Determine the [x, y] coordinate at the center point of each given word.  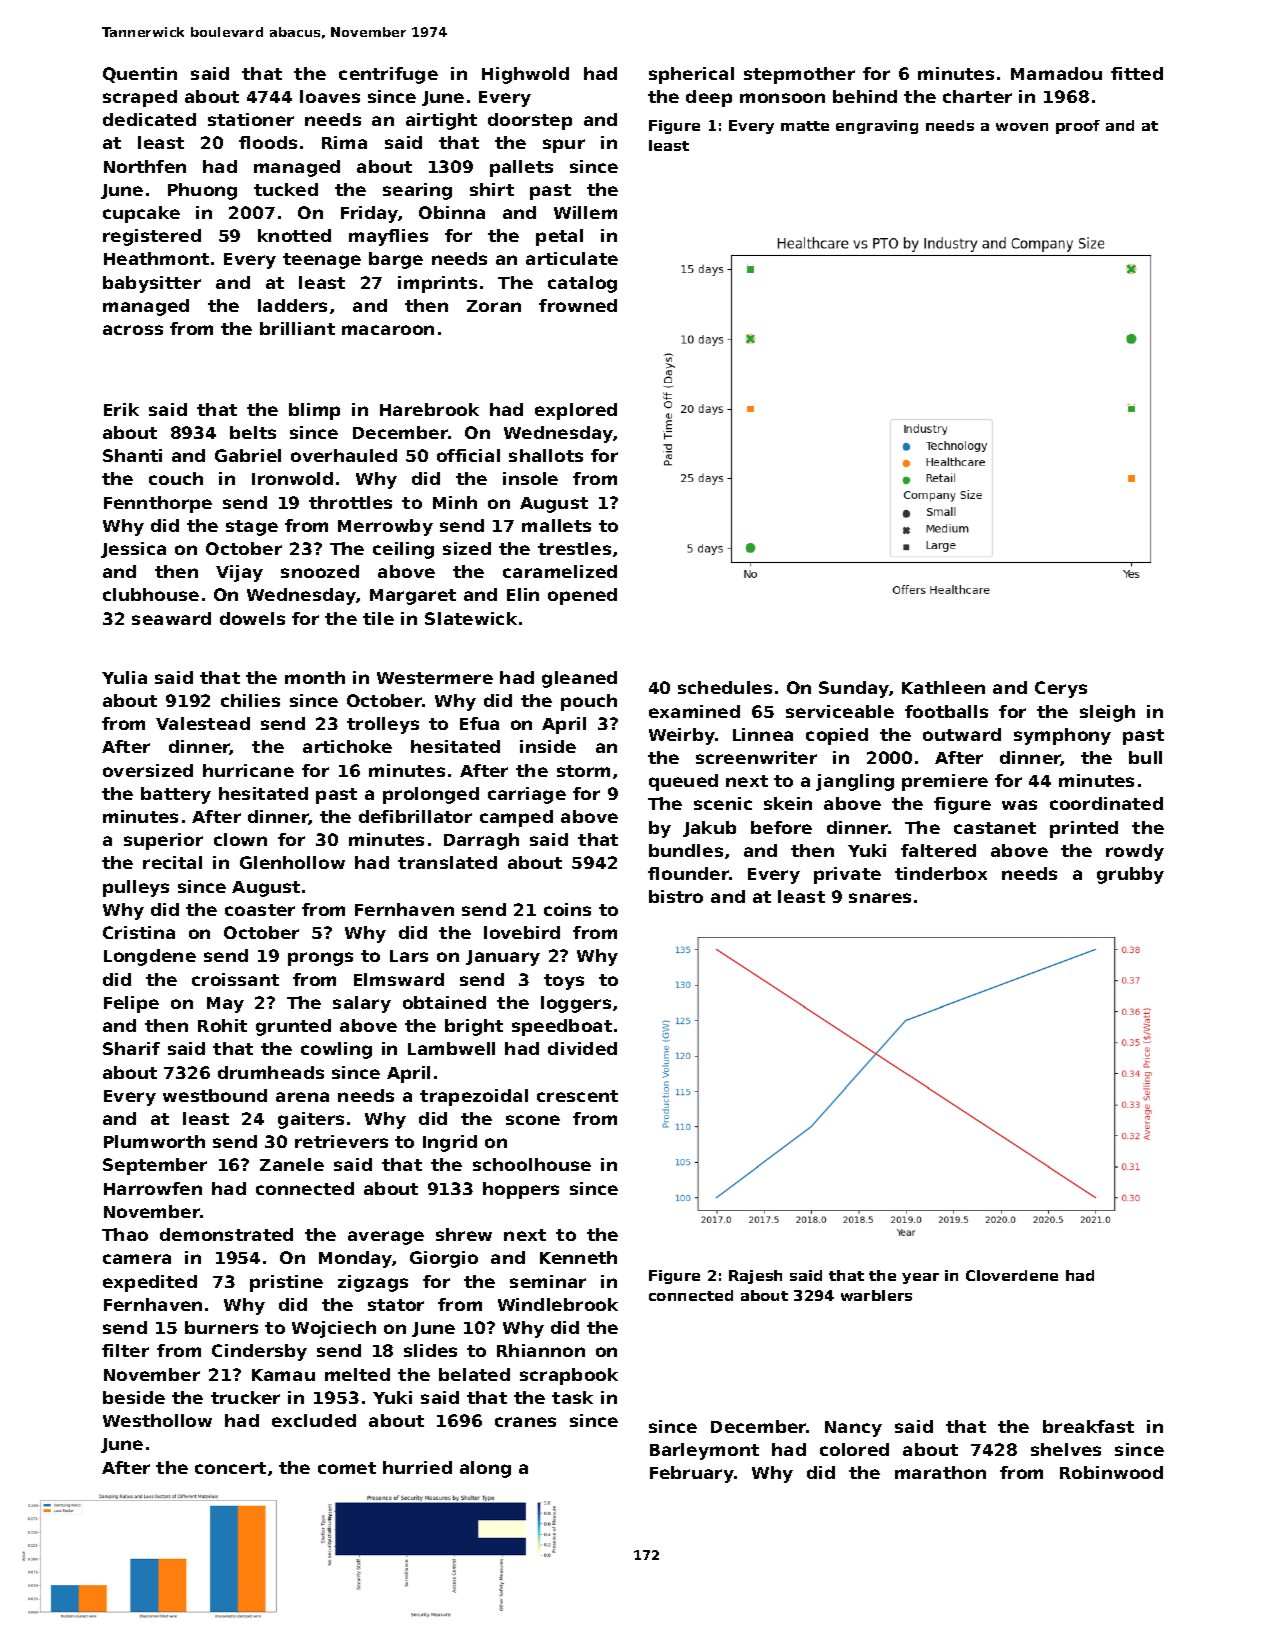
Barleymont [704, 1451]
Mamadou [1056, 73]
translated [447, 862]
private [847, 875]
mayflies [388, 237]
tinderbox [941, 873]
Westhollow [157, 1420]
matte [805, 126]
